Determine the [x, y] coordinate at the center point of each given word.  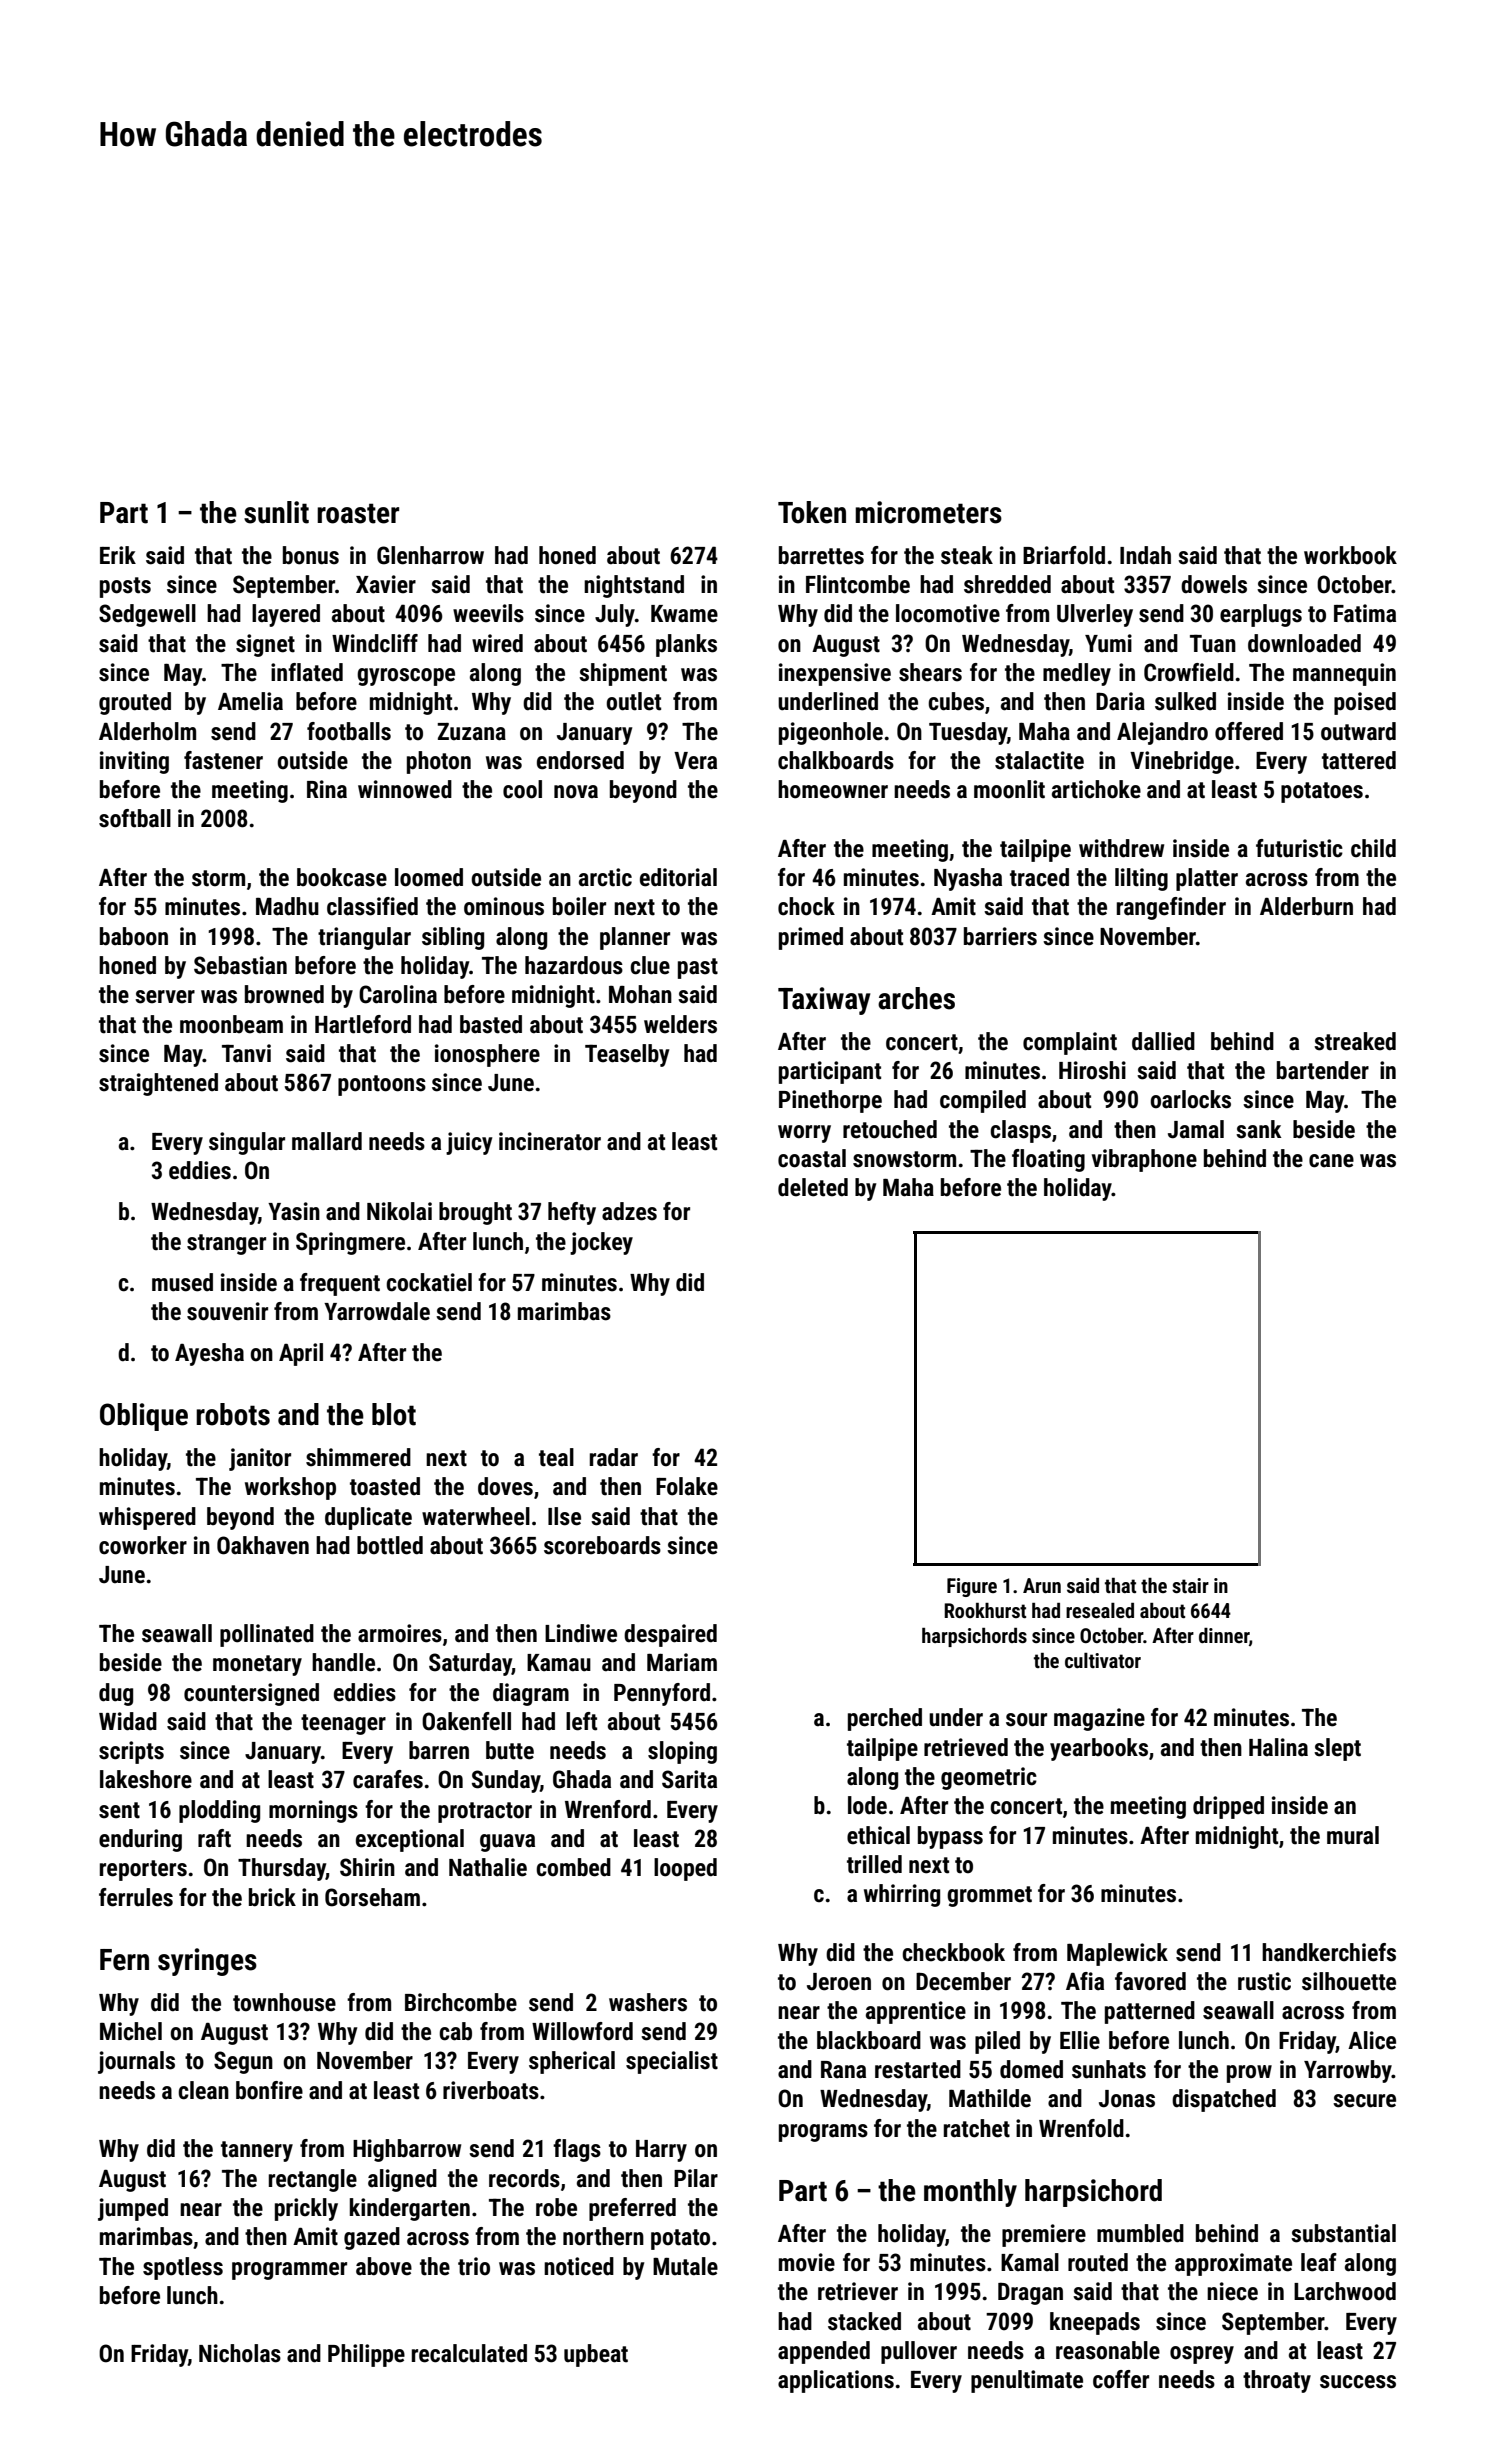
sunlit [276, 512]
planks [686, 645]
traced [1039, 877]
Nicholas [240, 2353]
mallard [327, 1141]
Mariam [682, 1662]
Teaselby [627, 1055]
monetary [257, 1665]
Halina [1278, 1747]
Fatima [1365, 613]
